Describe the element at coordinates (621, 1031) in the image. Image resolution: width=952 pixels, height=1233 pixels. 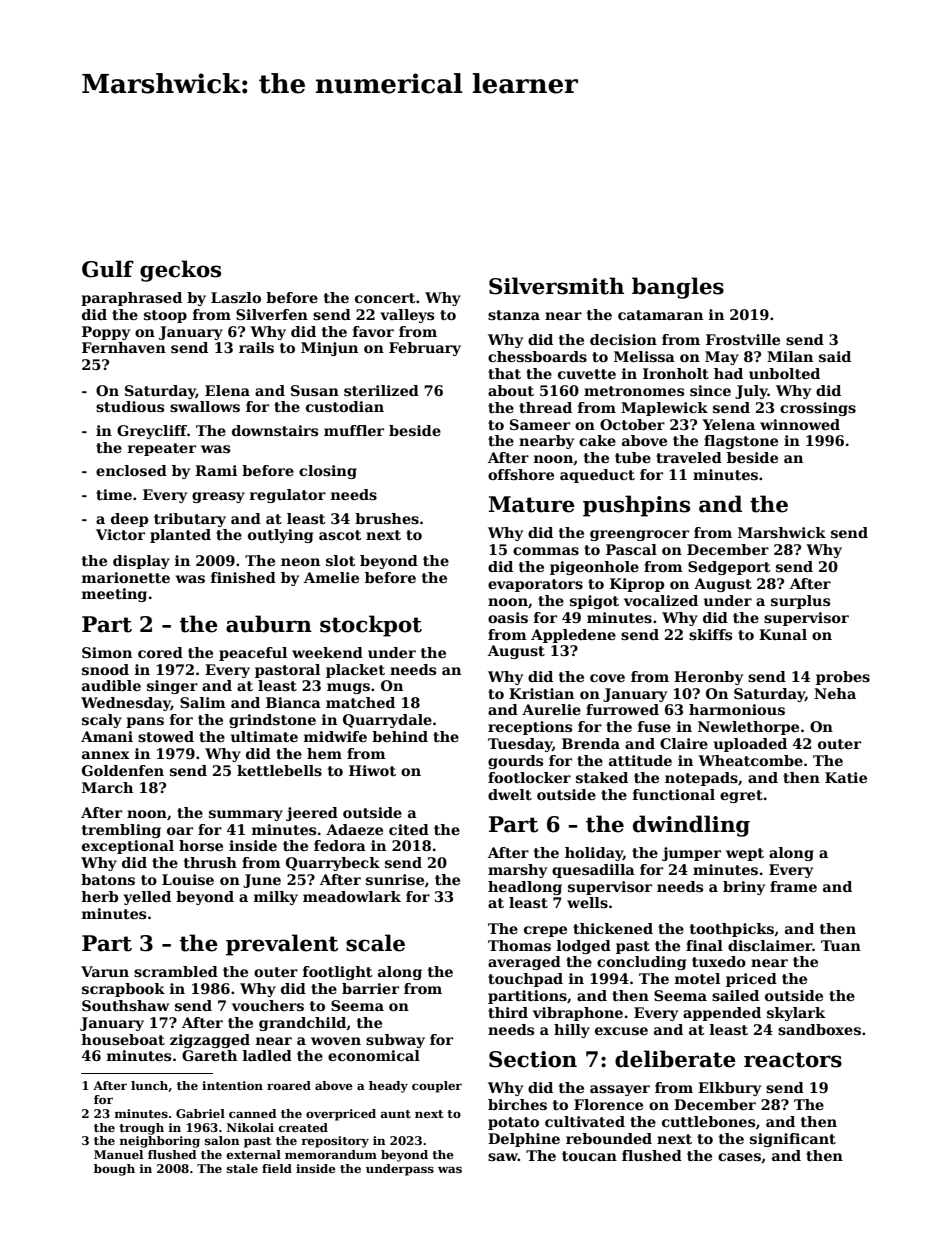
I see `excuse` at that location.
